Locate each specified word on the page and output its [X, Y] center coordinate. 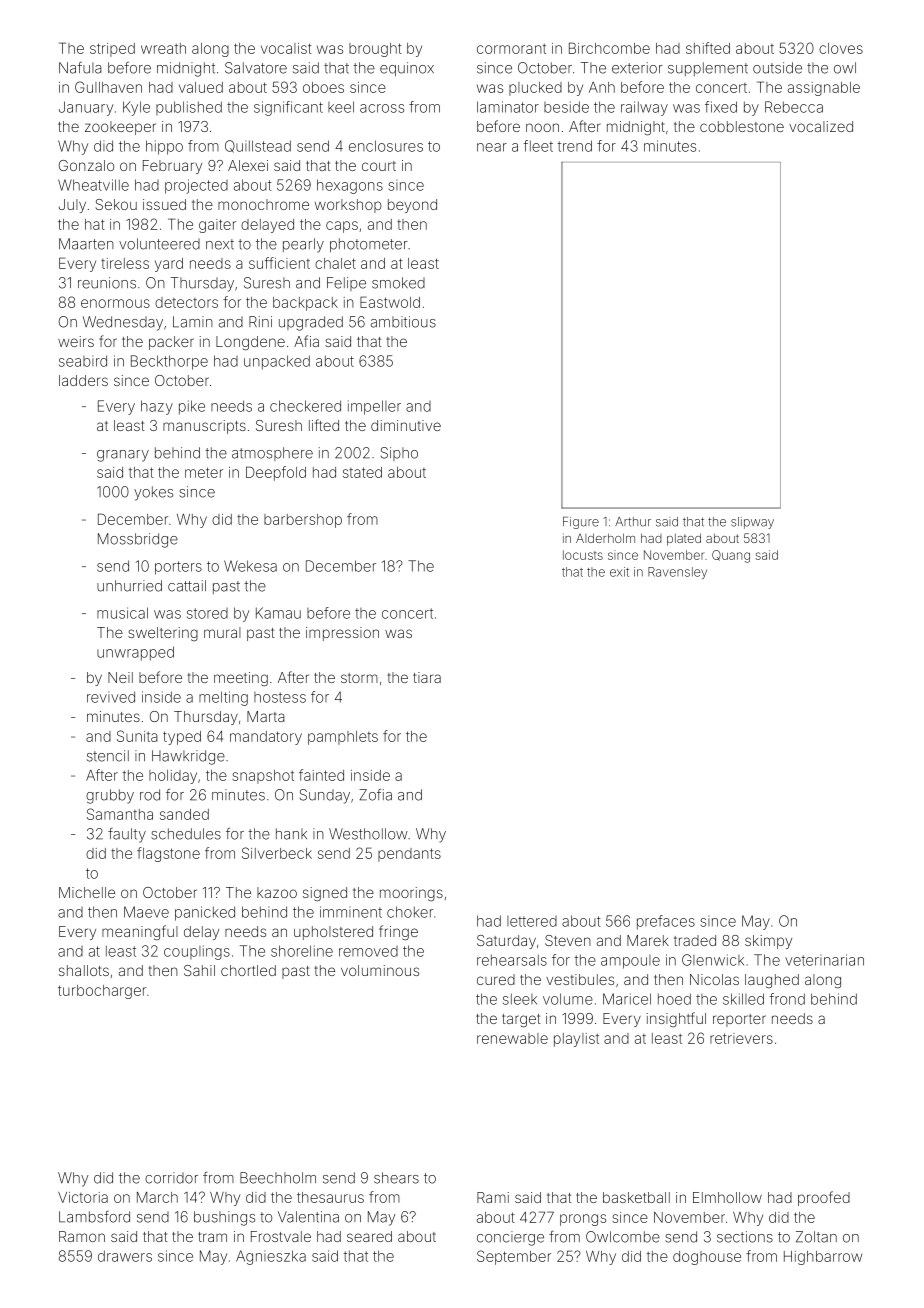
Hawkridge [188, 757]
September [514, 1257]
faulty [127, 835]
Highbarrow [823, 1258]
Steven [568, 940]
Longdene [250, 343]
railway [644, 108]
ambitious [403, 322]
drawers [125, 1256]
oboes [323, 87]
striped [112, 50]
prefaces [666, 922]
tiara [427, 677]
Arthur [633, 522]
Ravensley [677, 573]
